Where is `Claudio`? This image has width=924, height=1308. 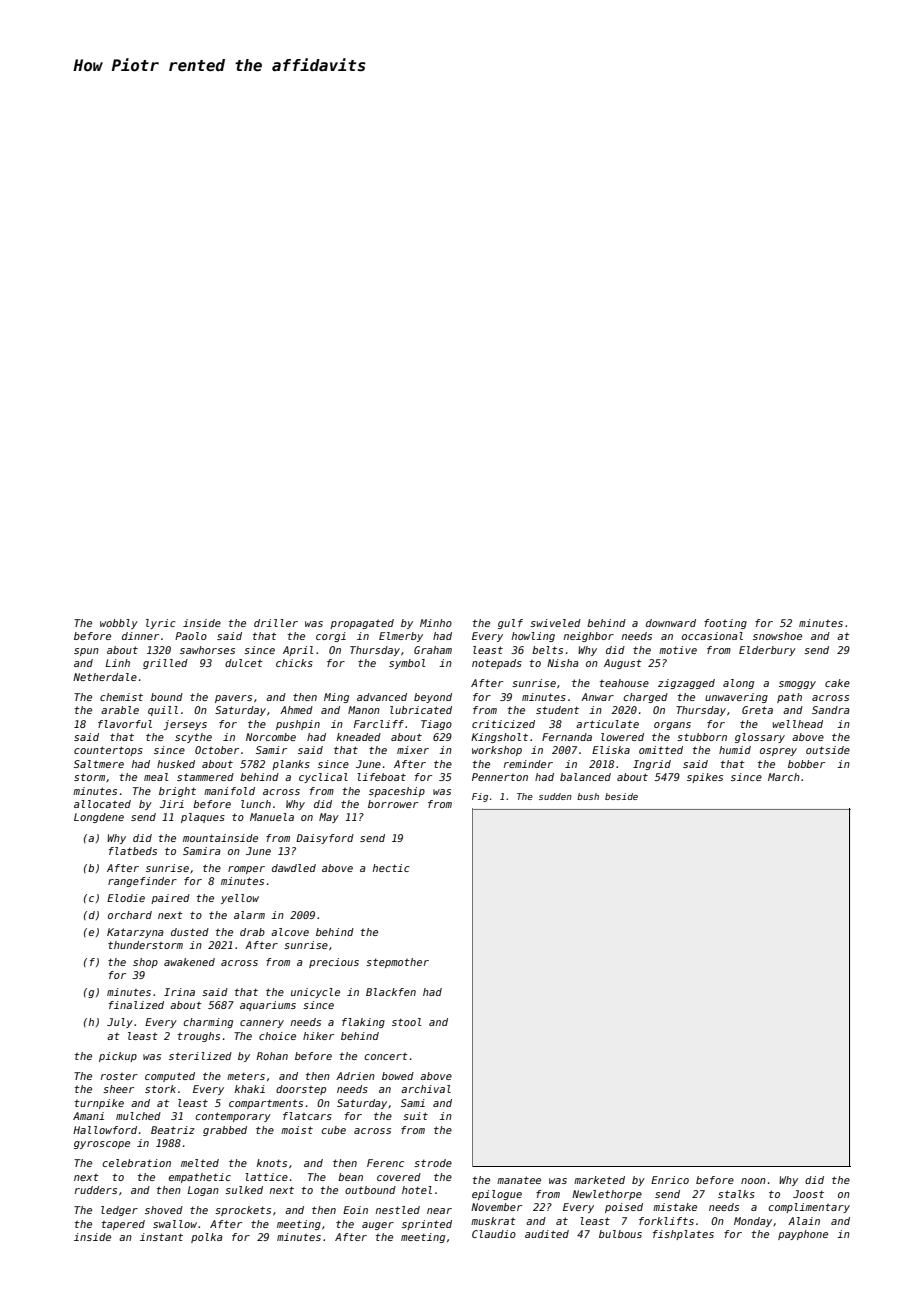 Claudio is located at coordinates (494, 1234).
